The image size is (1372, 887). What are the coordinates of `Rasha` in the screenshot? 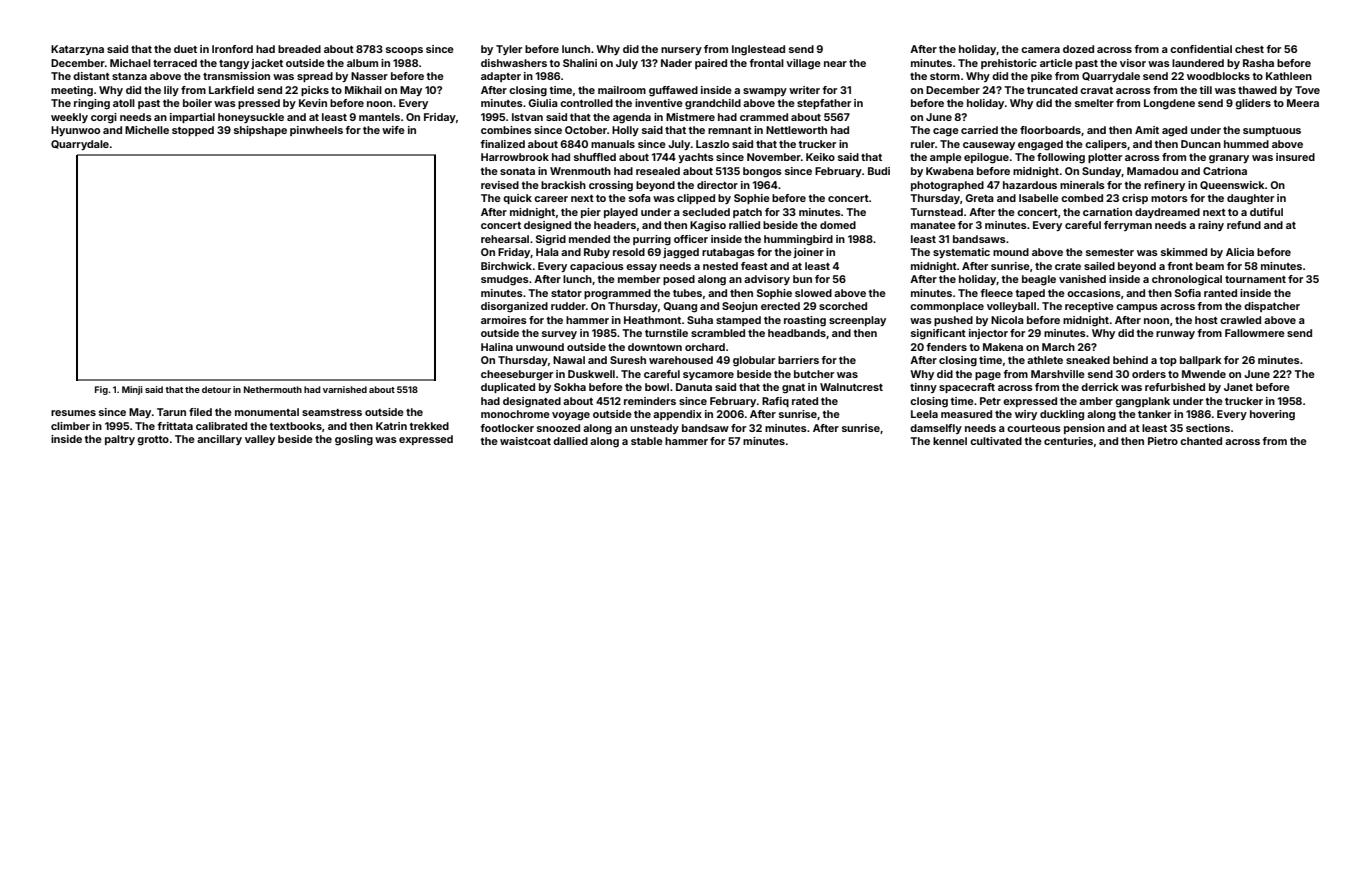 It's located at (1258, 63).
